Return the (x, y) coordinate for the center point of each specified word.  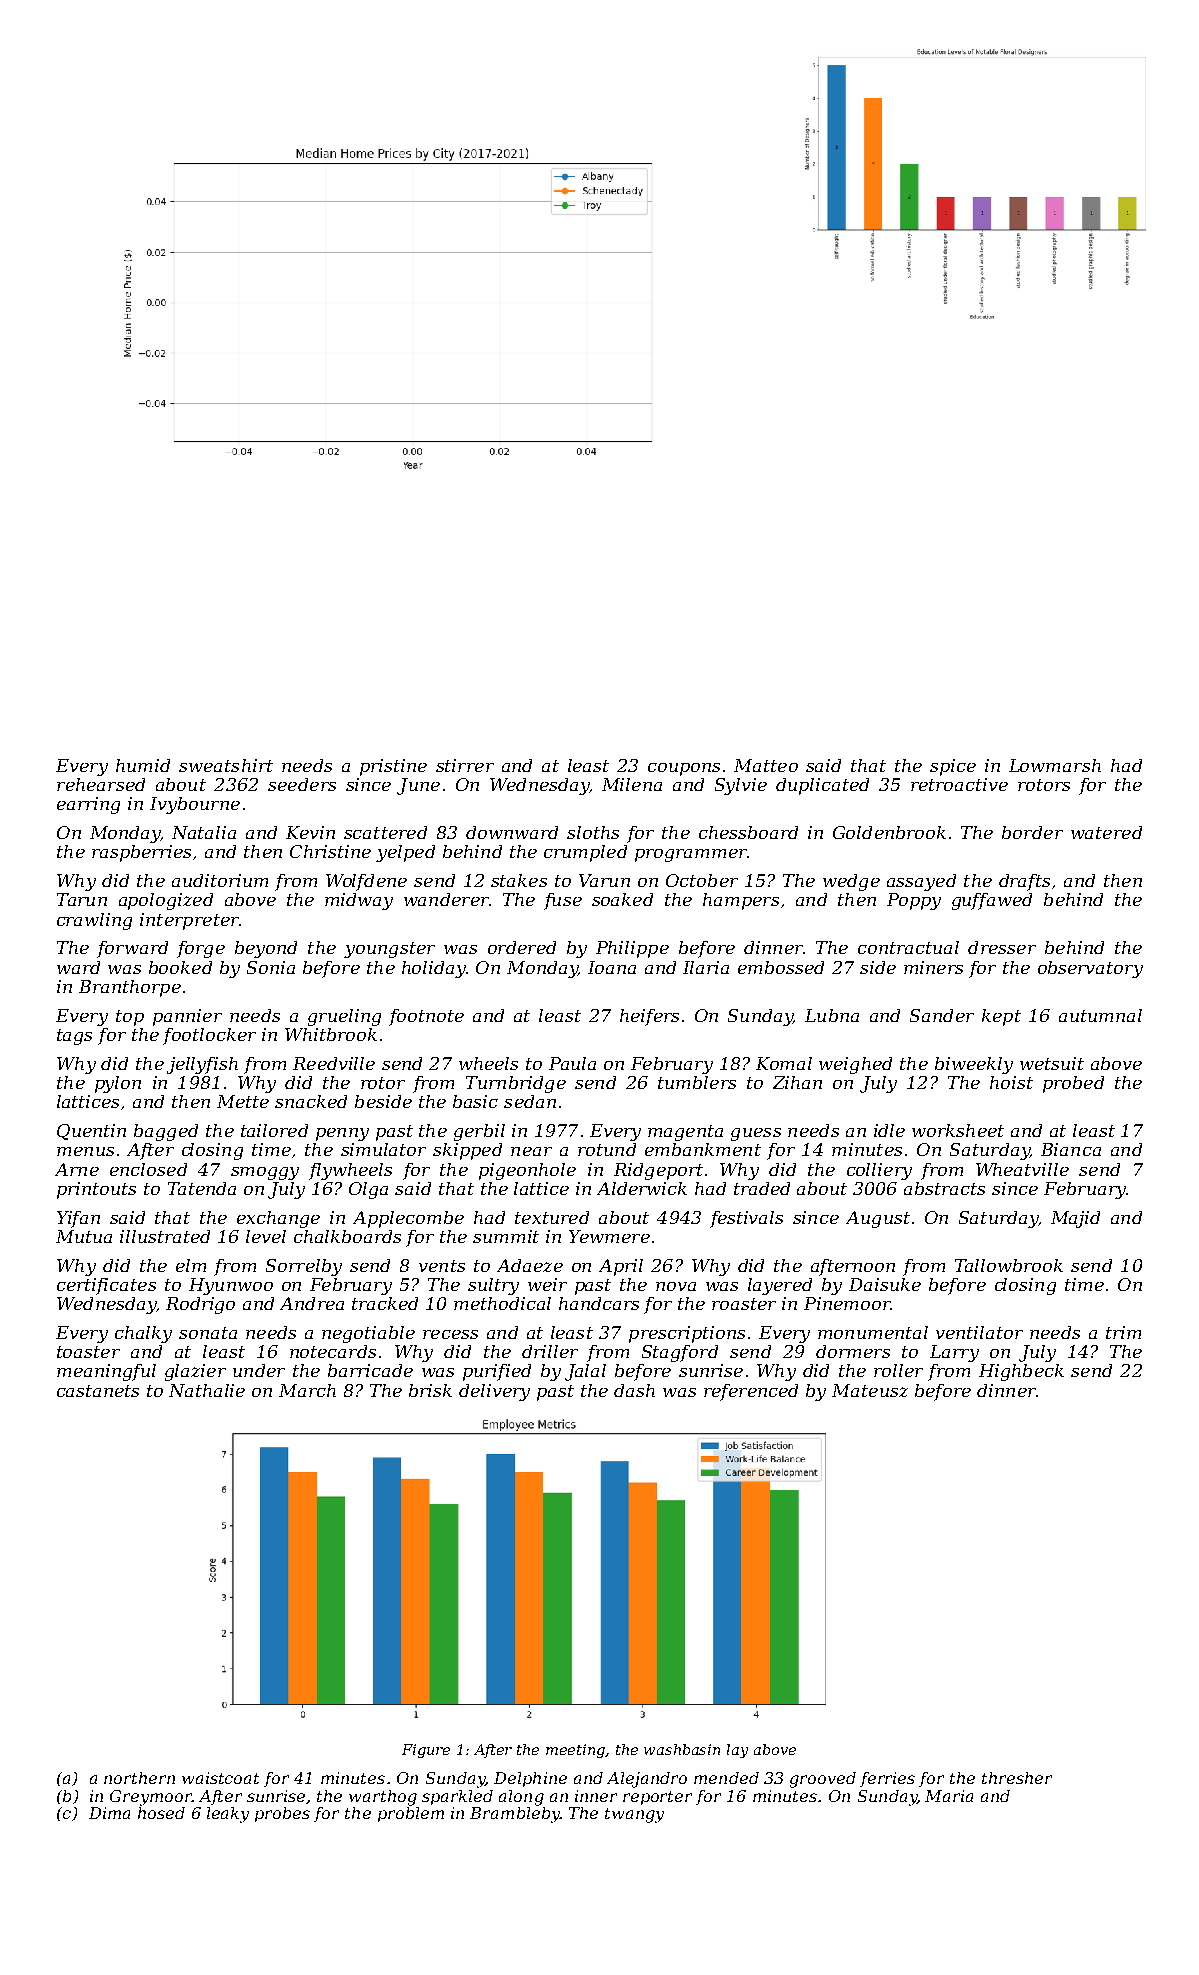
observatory (1090, 969)
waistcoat (220, 1778)
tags (74, 1037)
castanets (98, 1391)
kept (1001, 1017)
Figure (426, 1751)
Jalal (585, 1372)
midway (359, 901)
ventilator (979, 1332)
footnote (426, 1017)
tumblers (697, 1082)
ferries (887, 1779)
